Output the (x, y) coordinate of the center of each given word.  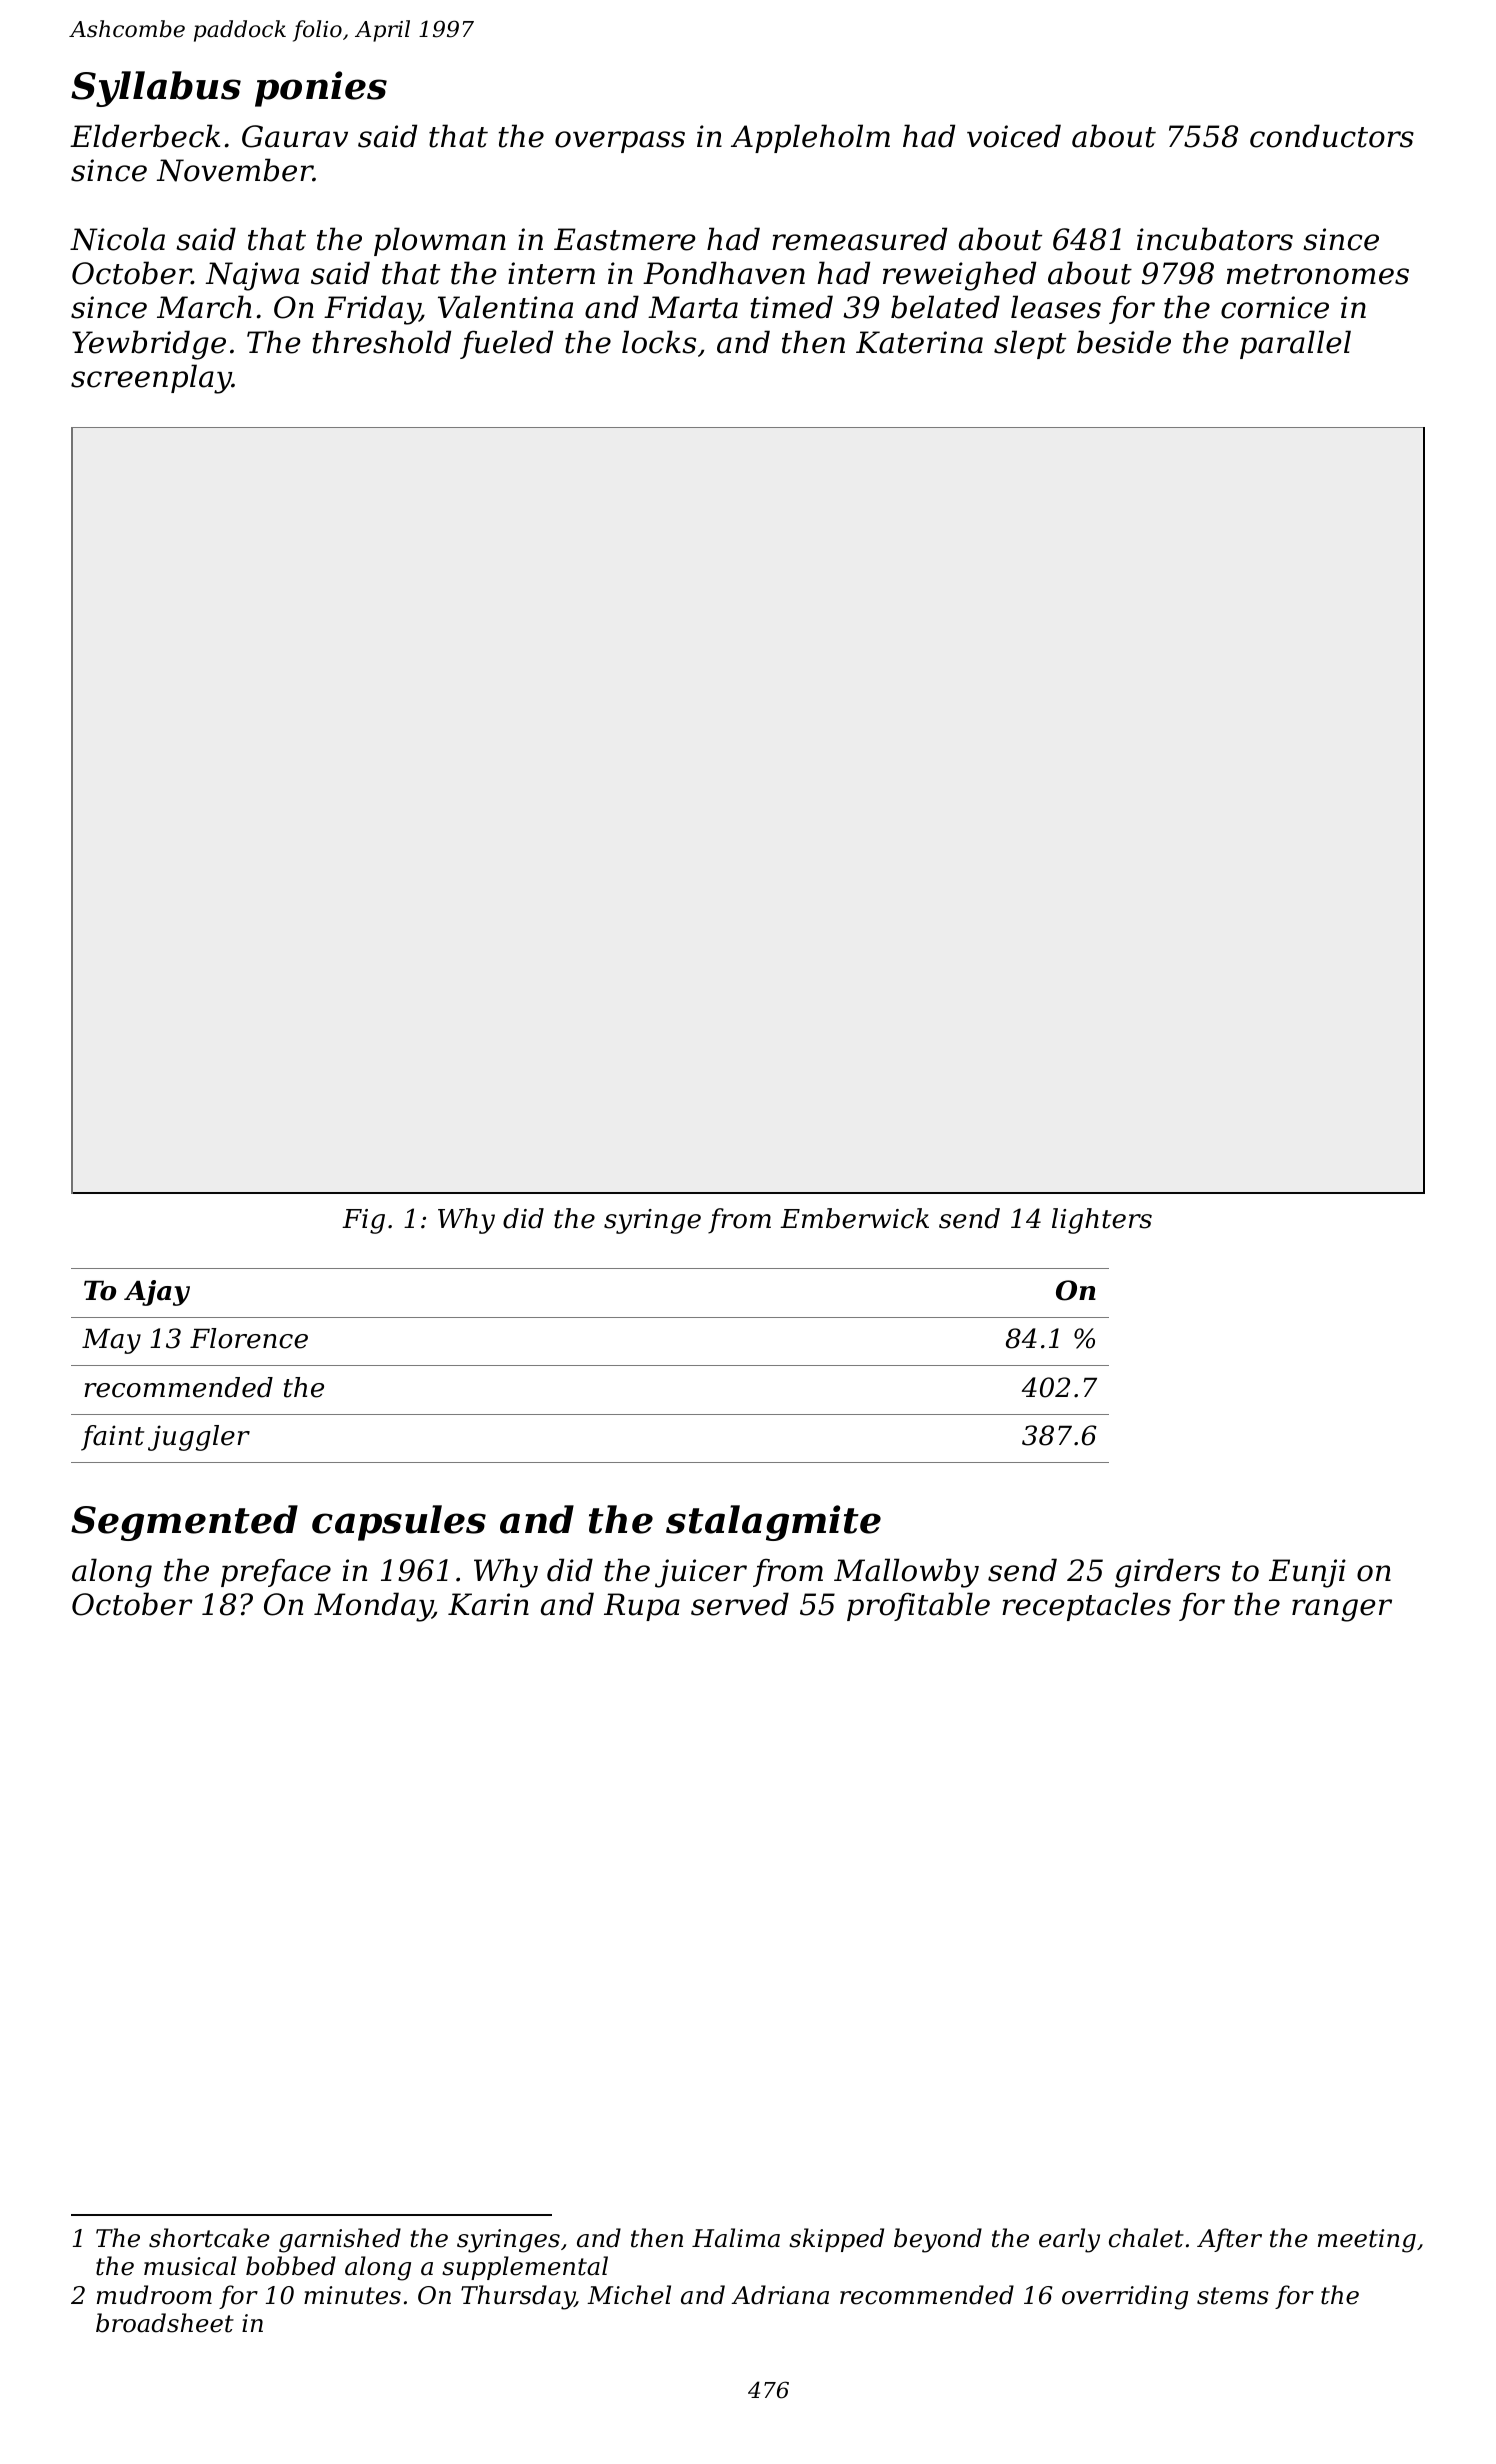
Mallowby (906, 1573)
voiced (1014, 136)
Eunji (1307, 1573)
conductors (1332, 136)
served (740, 1604)
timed (792, 307)
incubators (1215, 239)
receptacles (1086, 1606)
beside (1124, 342)
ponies (321, 89)
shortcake (209, 2238)
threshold (382, 342)
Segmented (184, 1523)
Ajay (157, 1293)
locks (659, 342)
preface (276, 1572)
